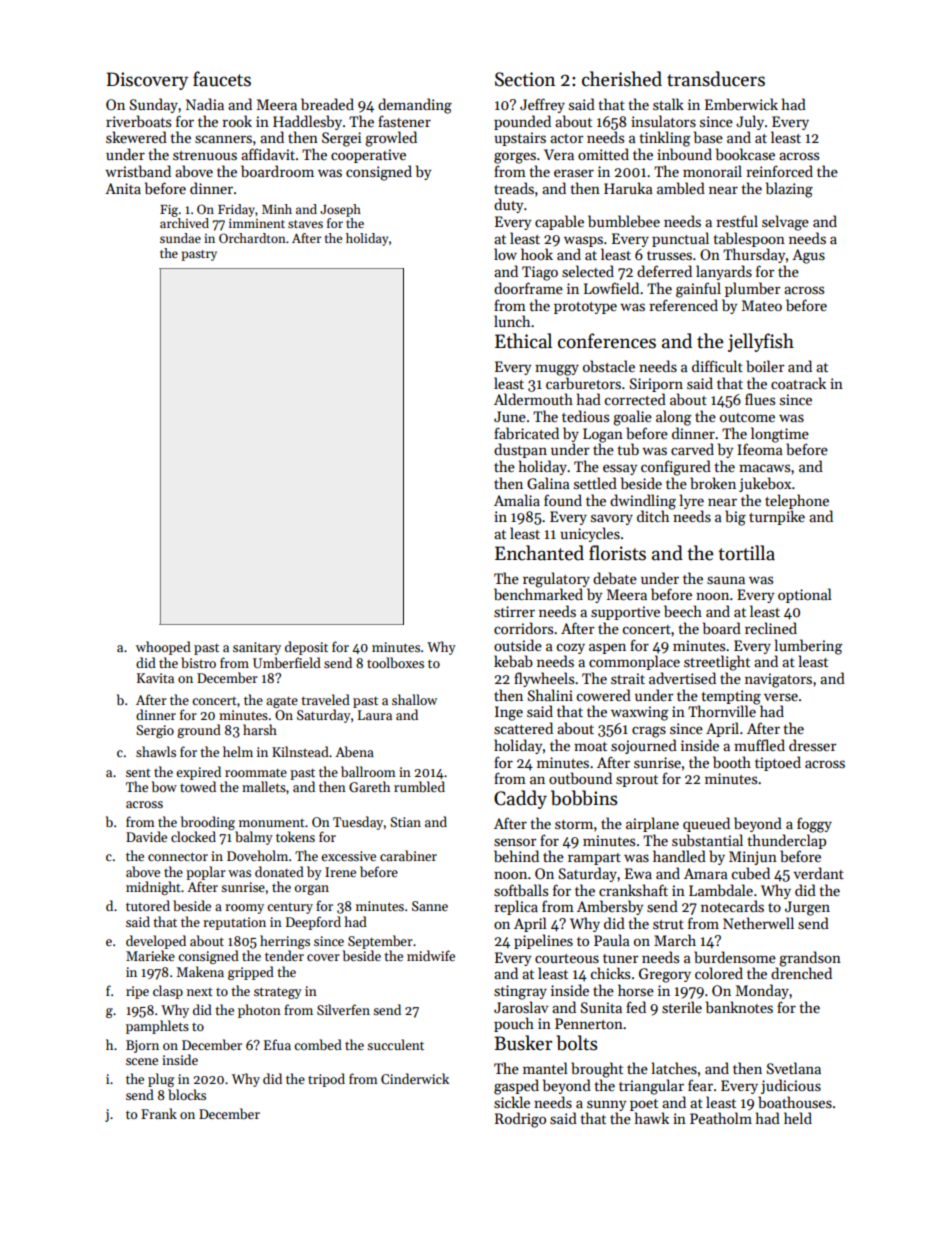  What do you see at coordinates (523, 728) in the document?
I see `scattered` at bounding box center [523, 728].
